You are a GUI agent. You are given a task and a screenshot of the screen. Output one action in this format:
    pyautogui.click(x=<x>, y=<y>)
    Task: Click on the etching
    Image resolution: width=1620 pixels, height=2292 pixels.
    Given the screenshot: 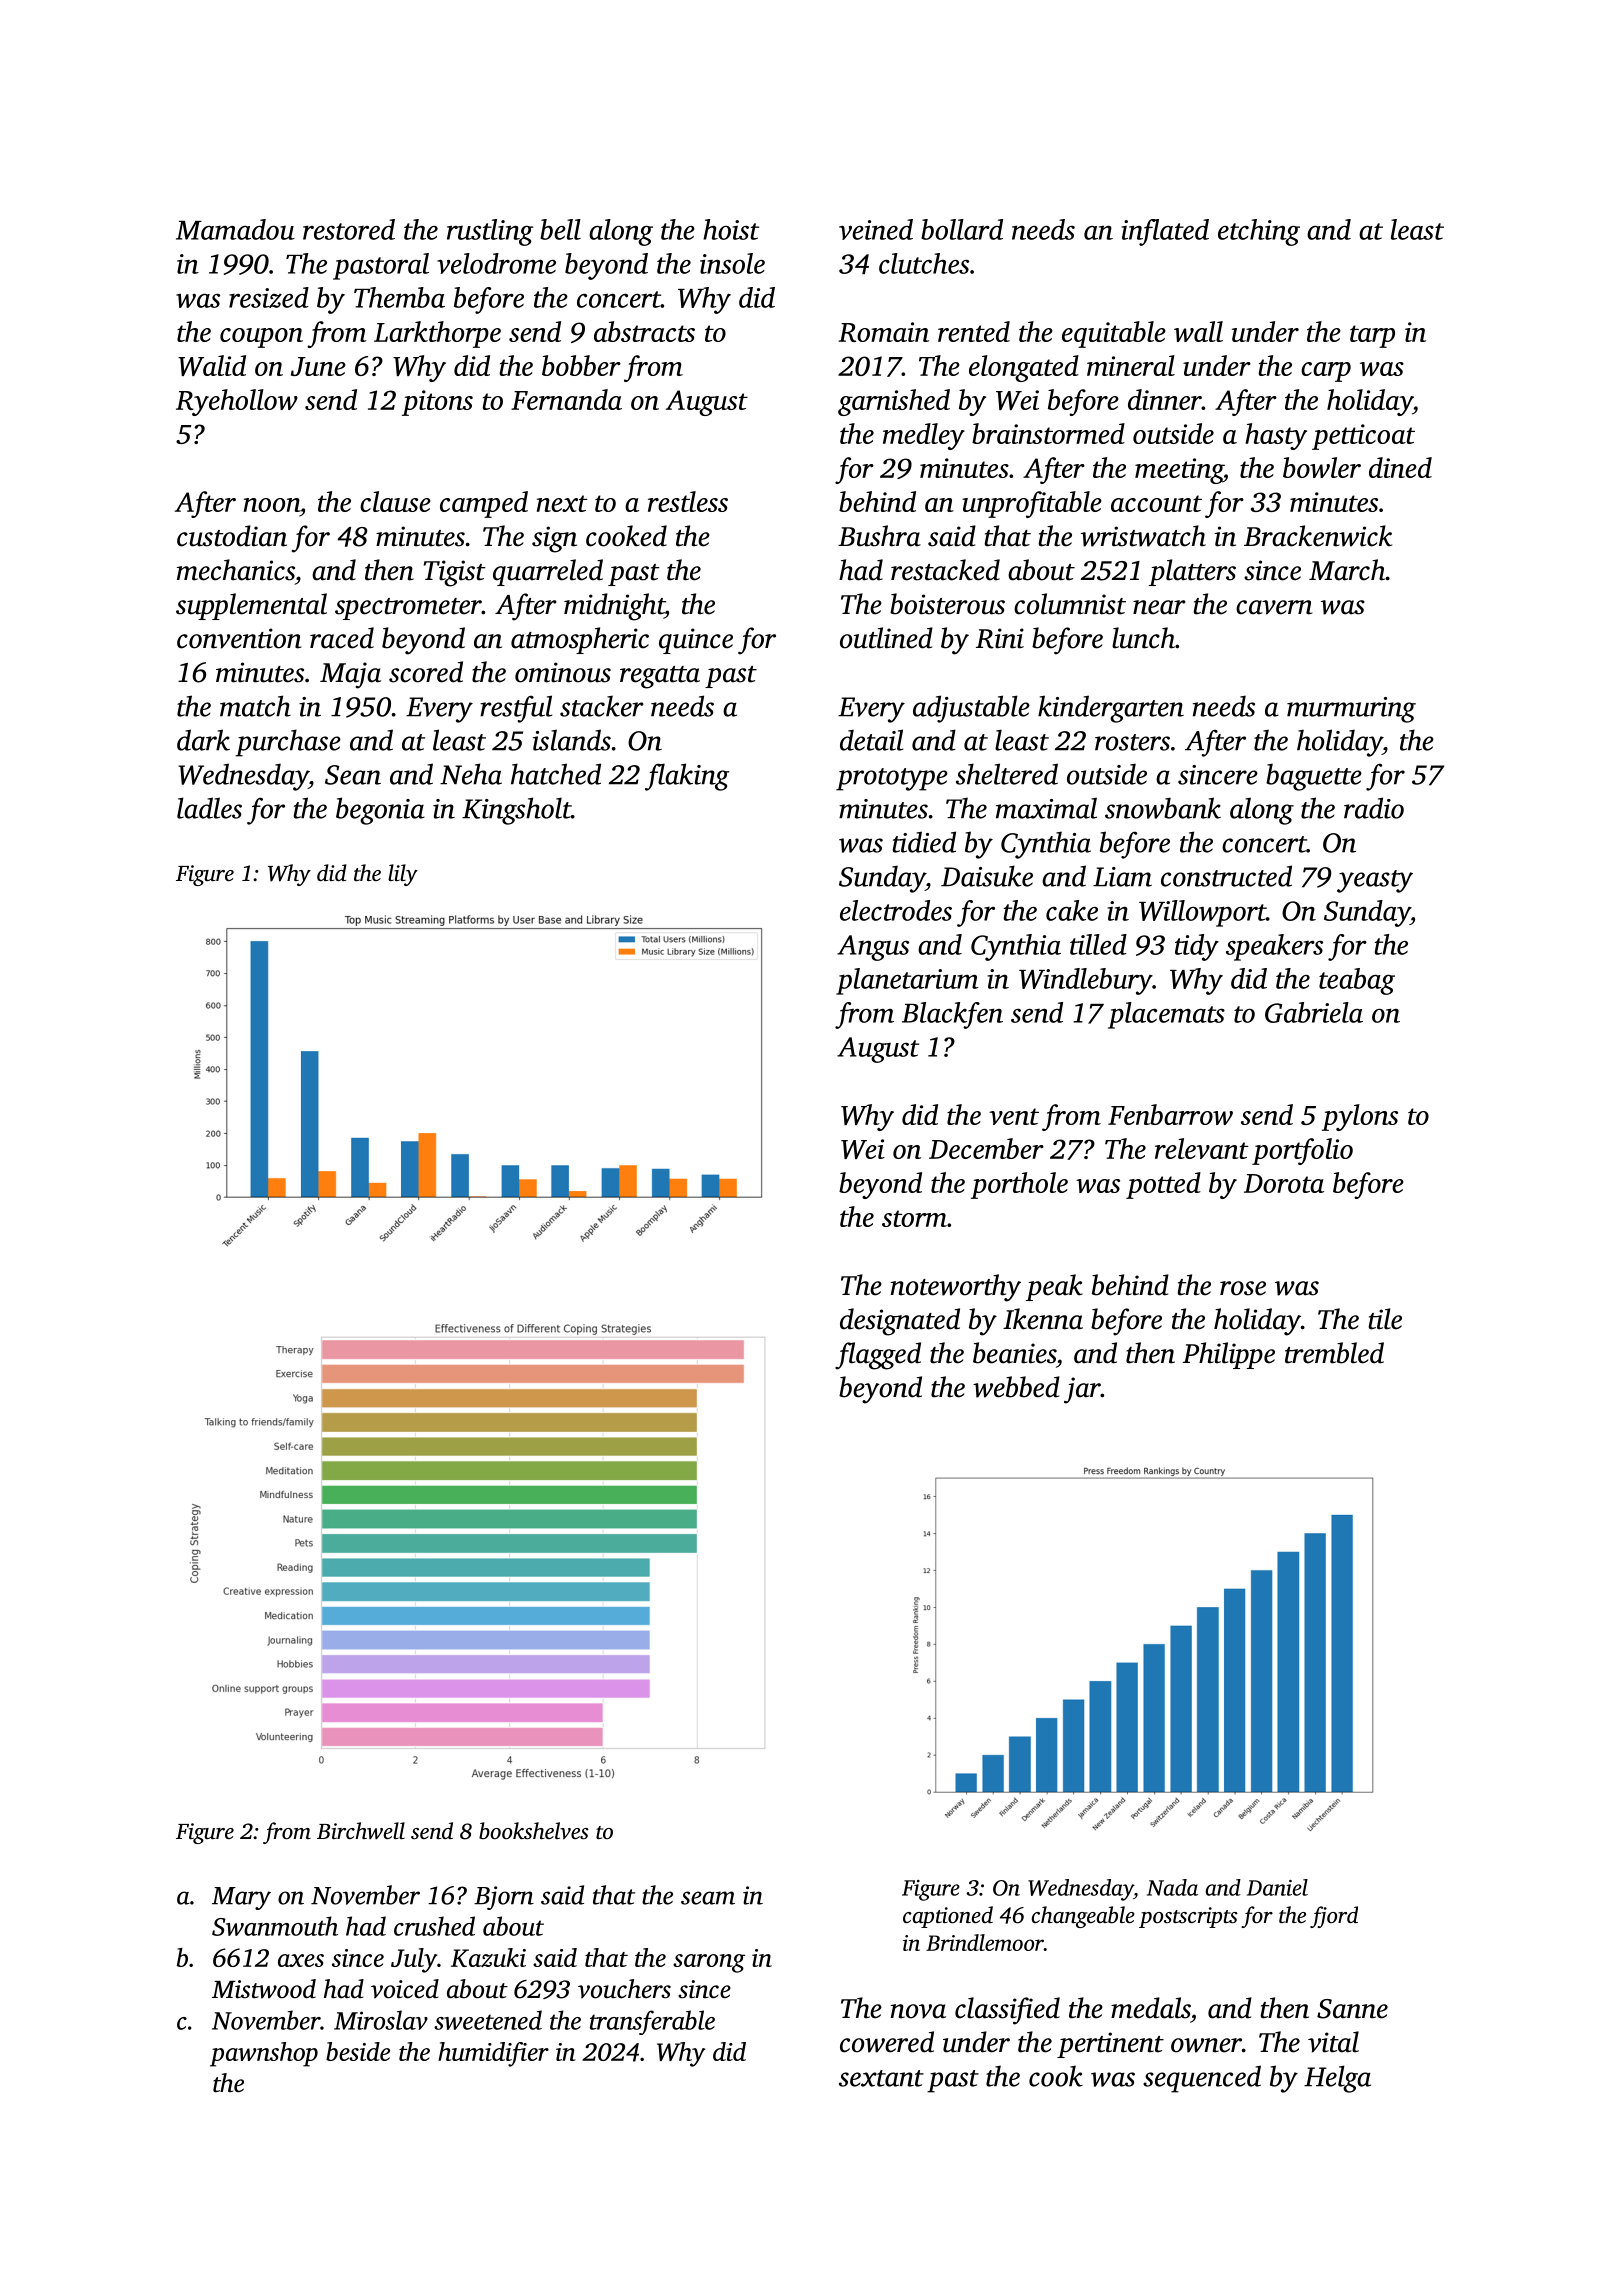 What is the action you would take?
    pyautogui.click(x=1259, y=232)
